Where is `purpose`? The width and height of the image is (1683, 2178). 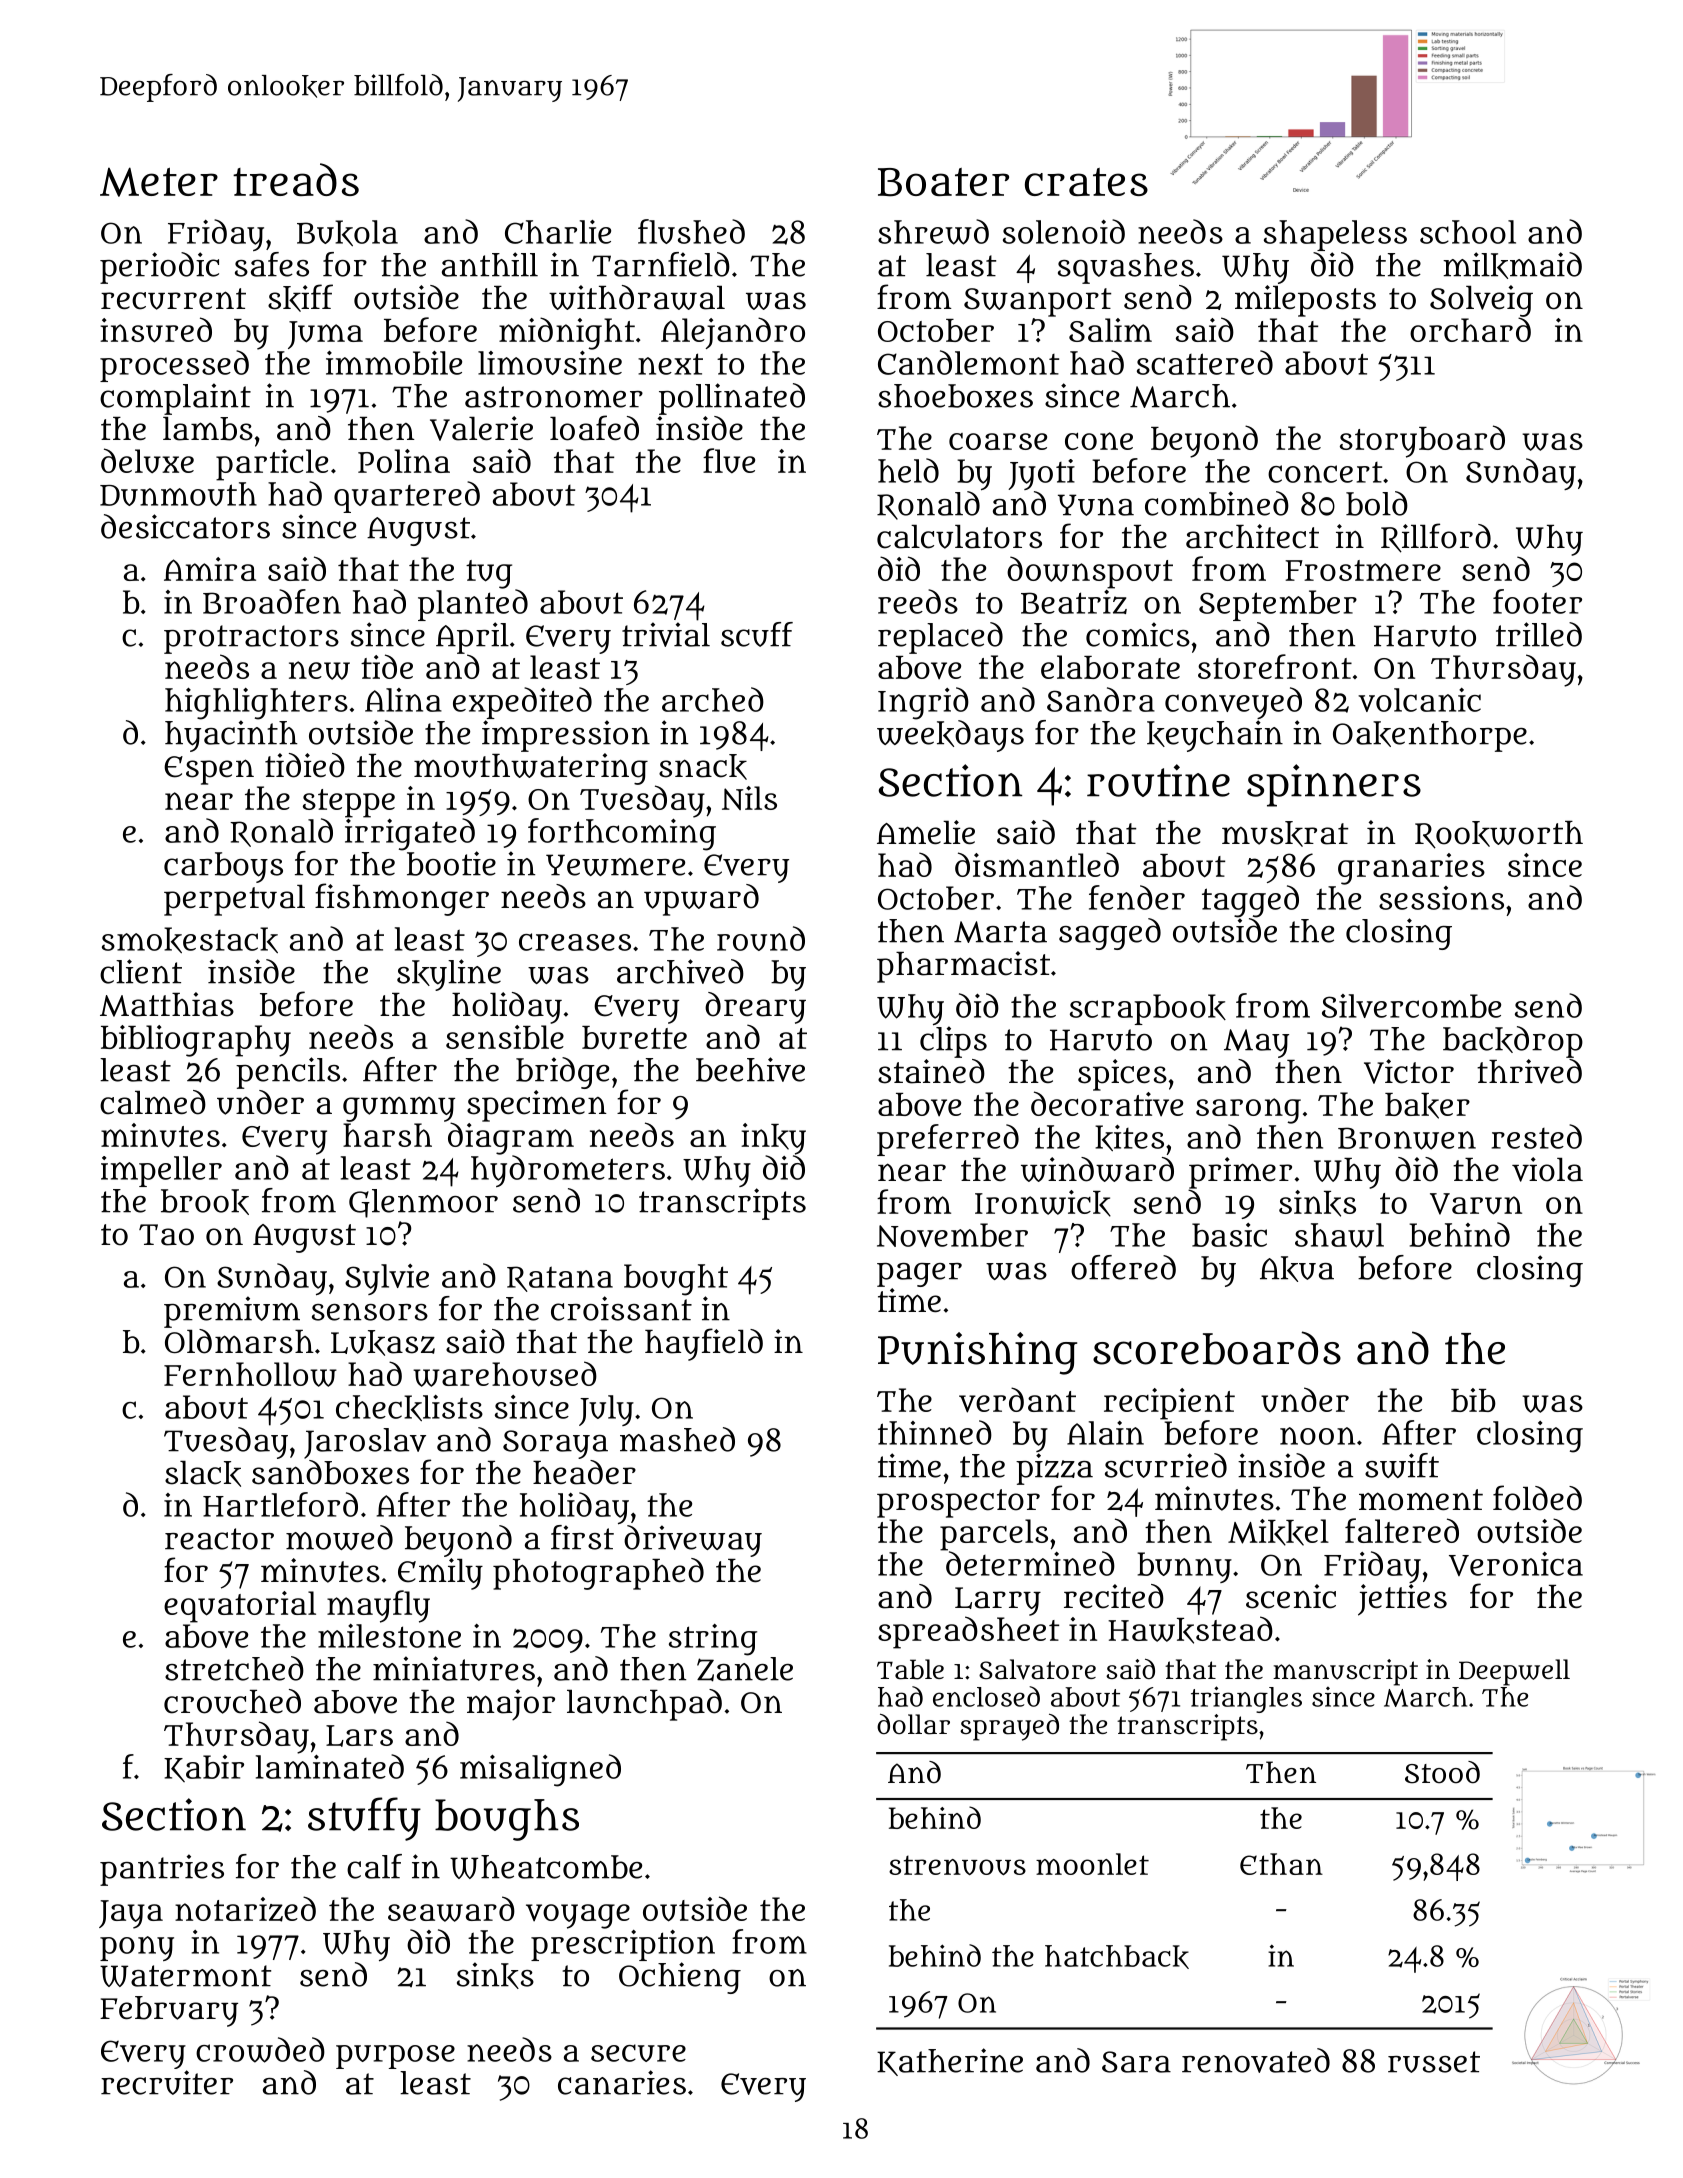
purpose is located at coordinates (395, 2057).
